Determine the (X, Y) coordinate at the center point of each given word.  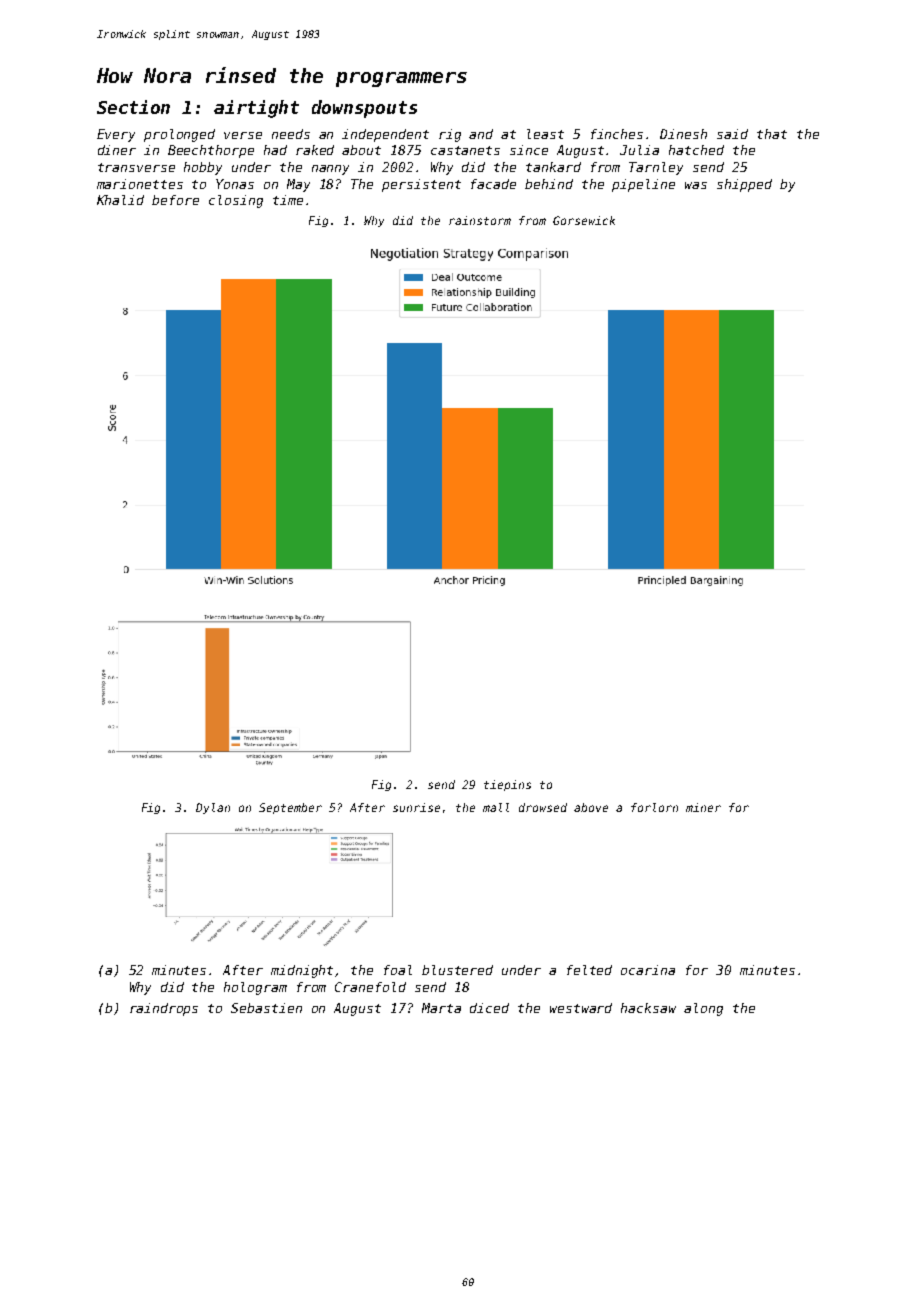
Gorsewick (584, 220)
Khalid (120, 200)
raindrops (164, 1009)
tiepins (507, 785)
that (772, 134)
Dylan (213, 808)
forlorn (654, 807)
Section (133, 107)
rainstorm (480, 220)
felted (589, 970)
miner (703, 807)
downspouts (364, 109)
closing (236, 201)
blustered (457, 970)
